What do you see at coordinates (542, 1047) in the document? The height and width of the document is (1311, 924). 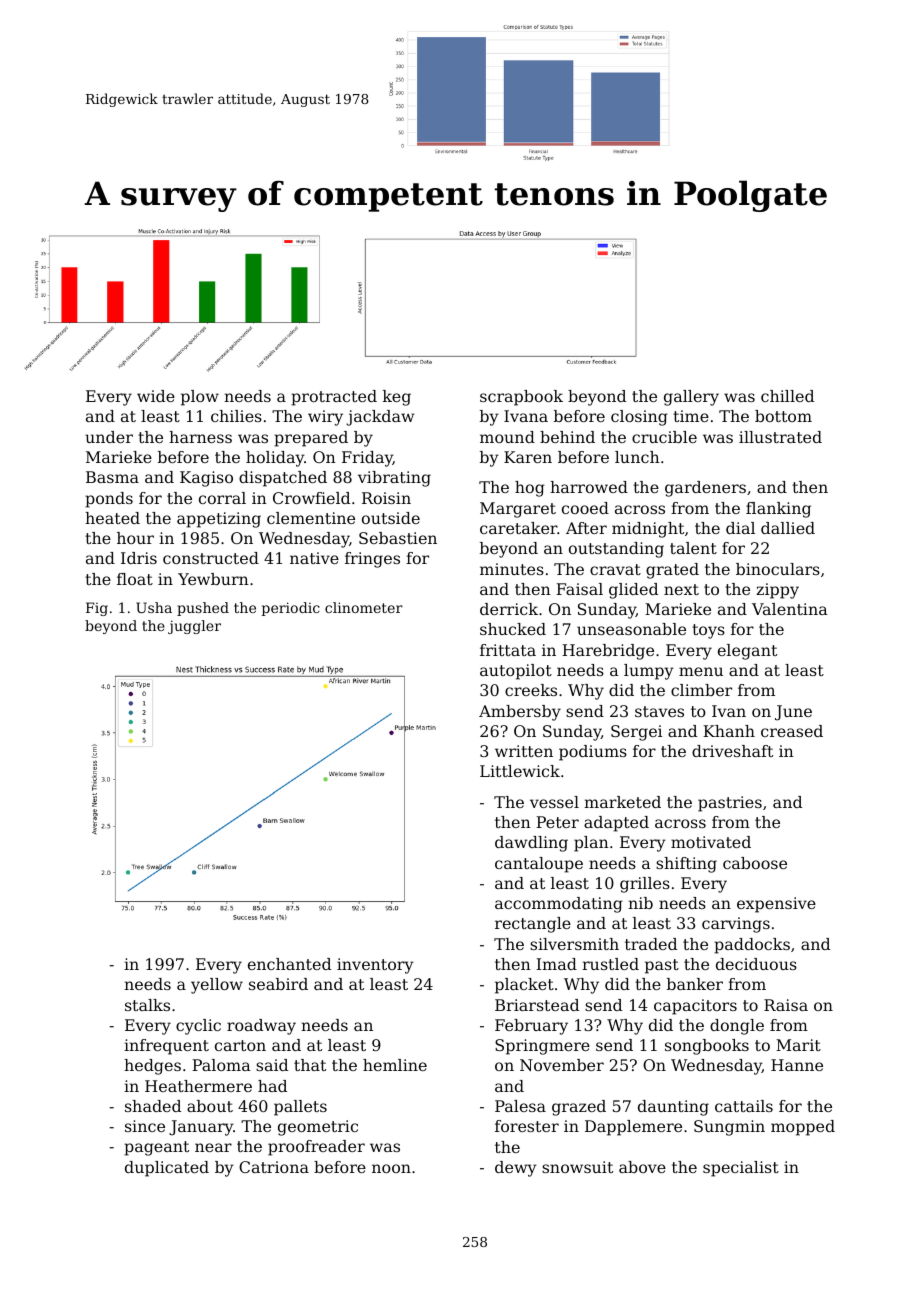 I see `Springmere` at bounding box center [542, 1047].
